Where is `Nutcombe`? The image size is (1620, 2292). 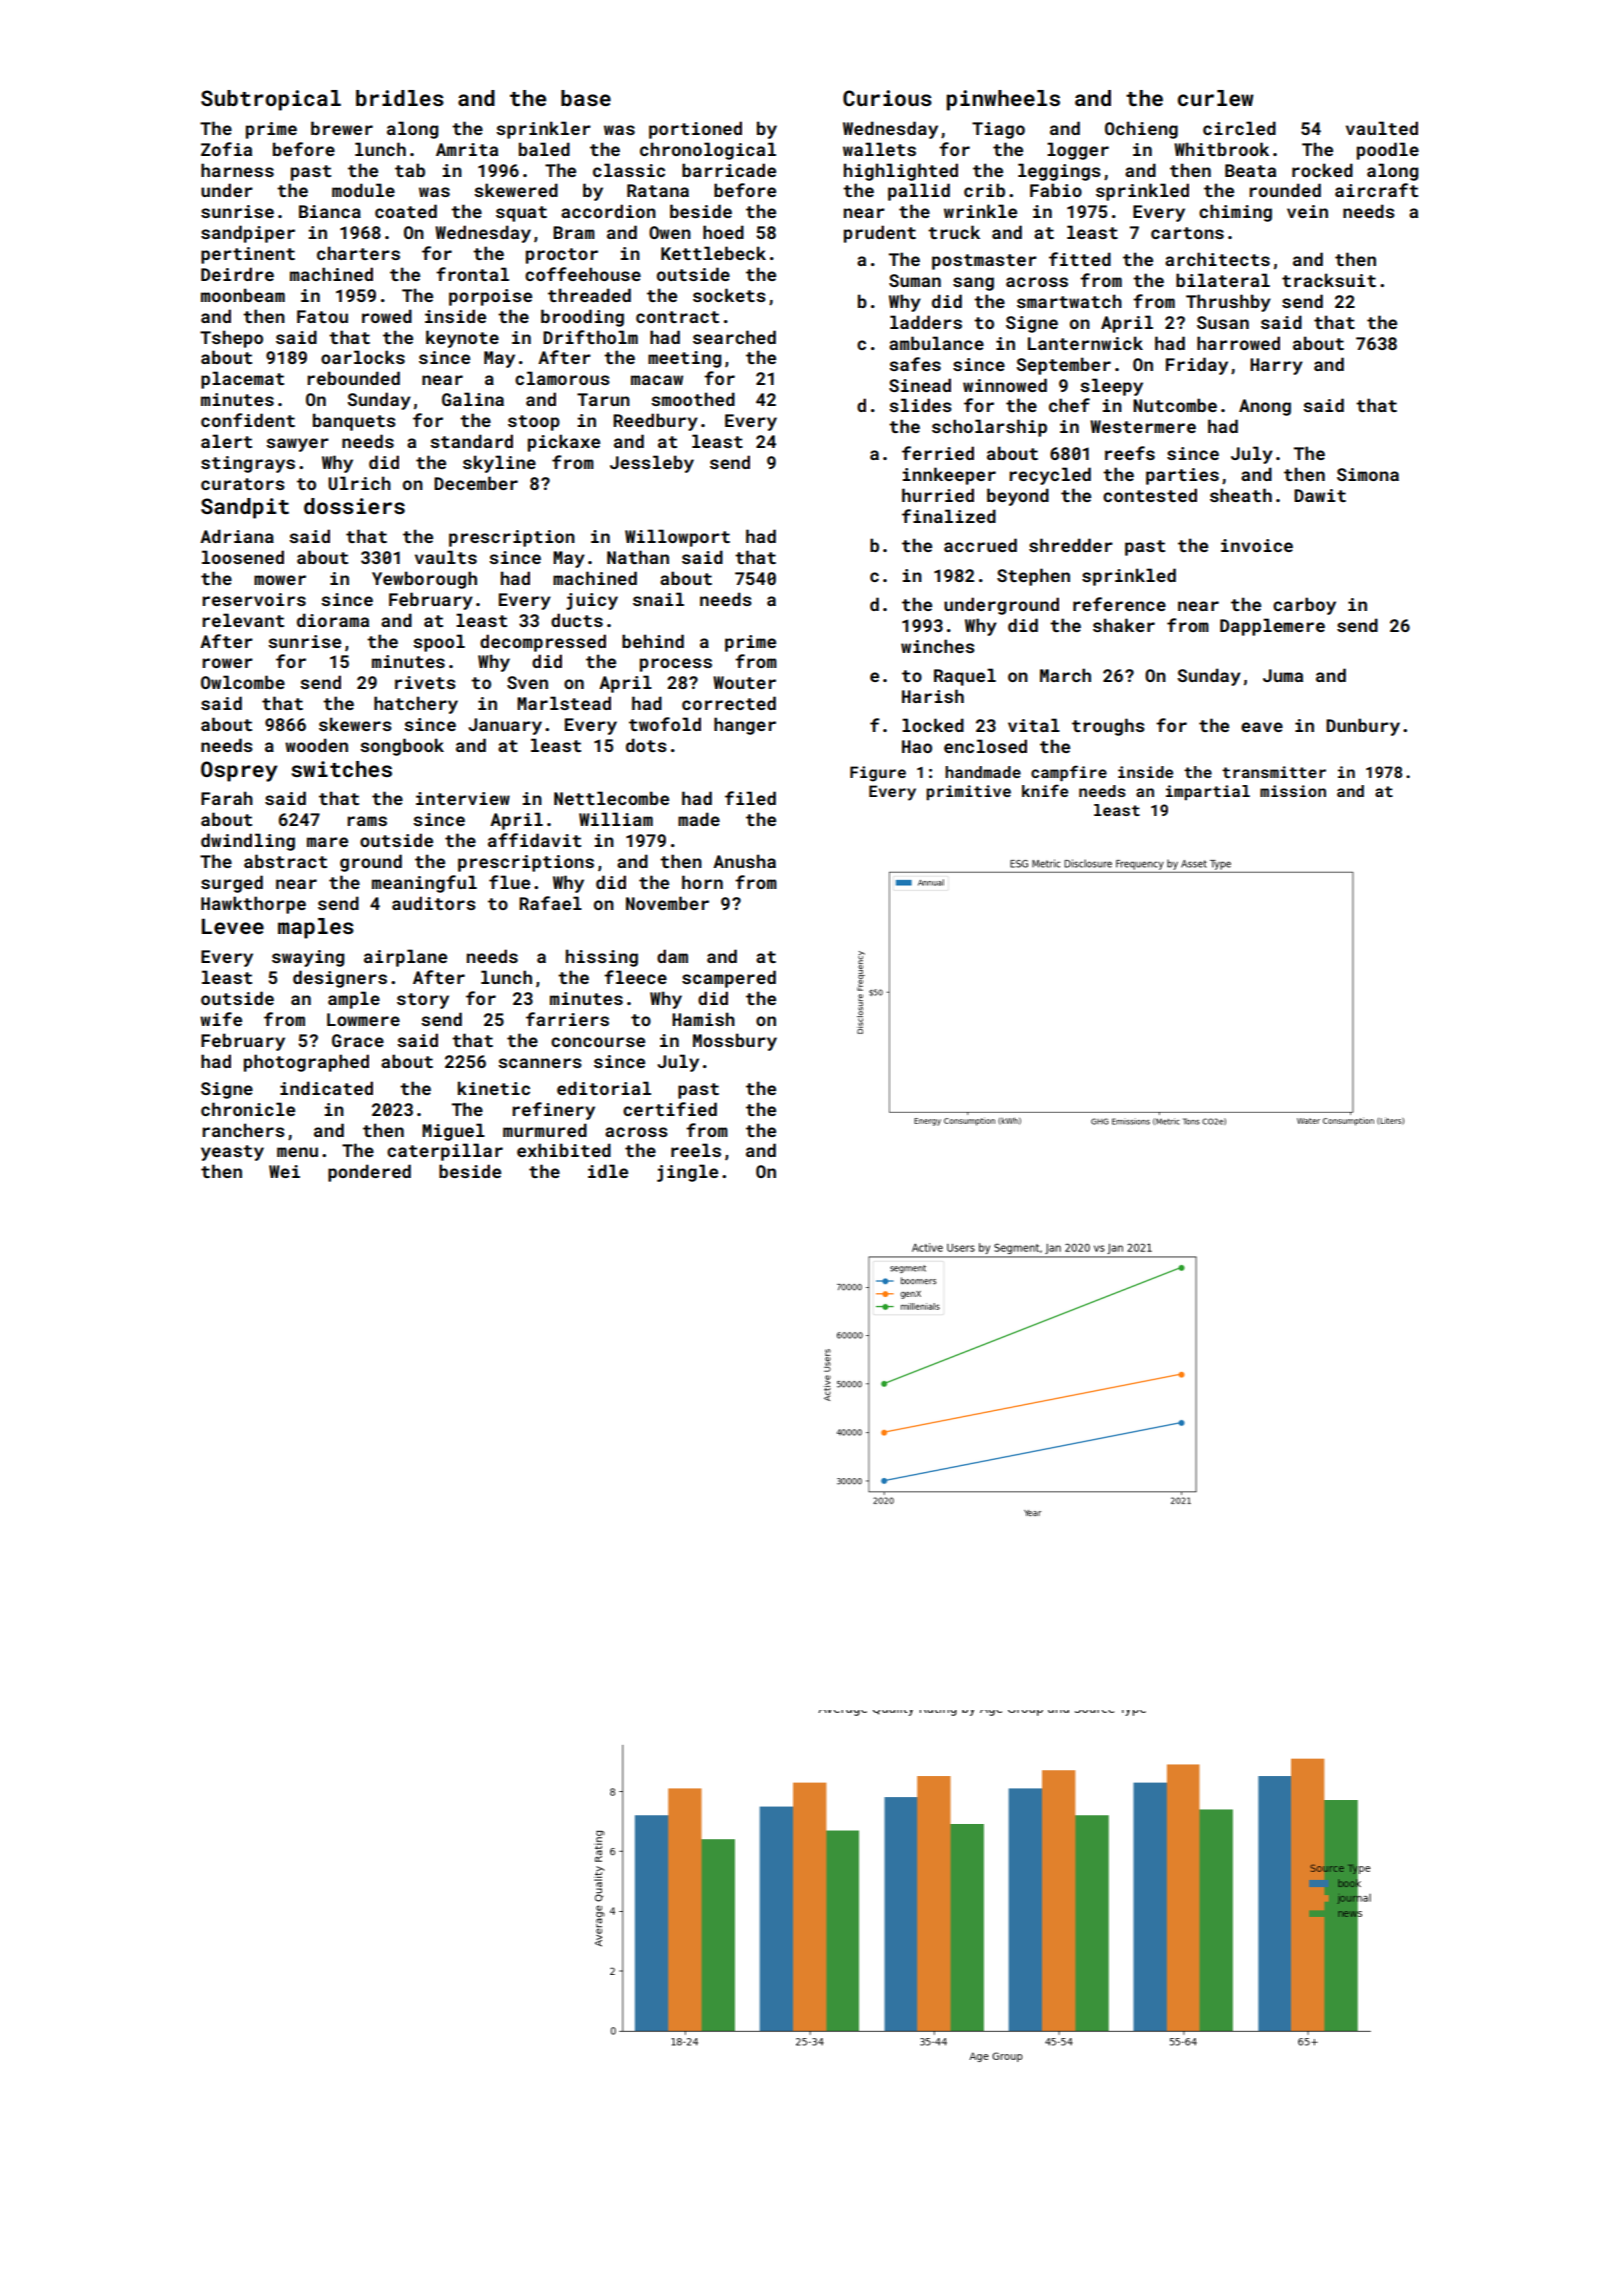
Nutcombe is located at coordinates (1175, 405).
